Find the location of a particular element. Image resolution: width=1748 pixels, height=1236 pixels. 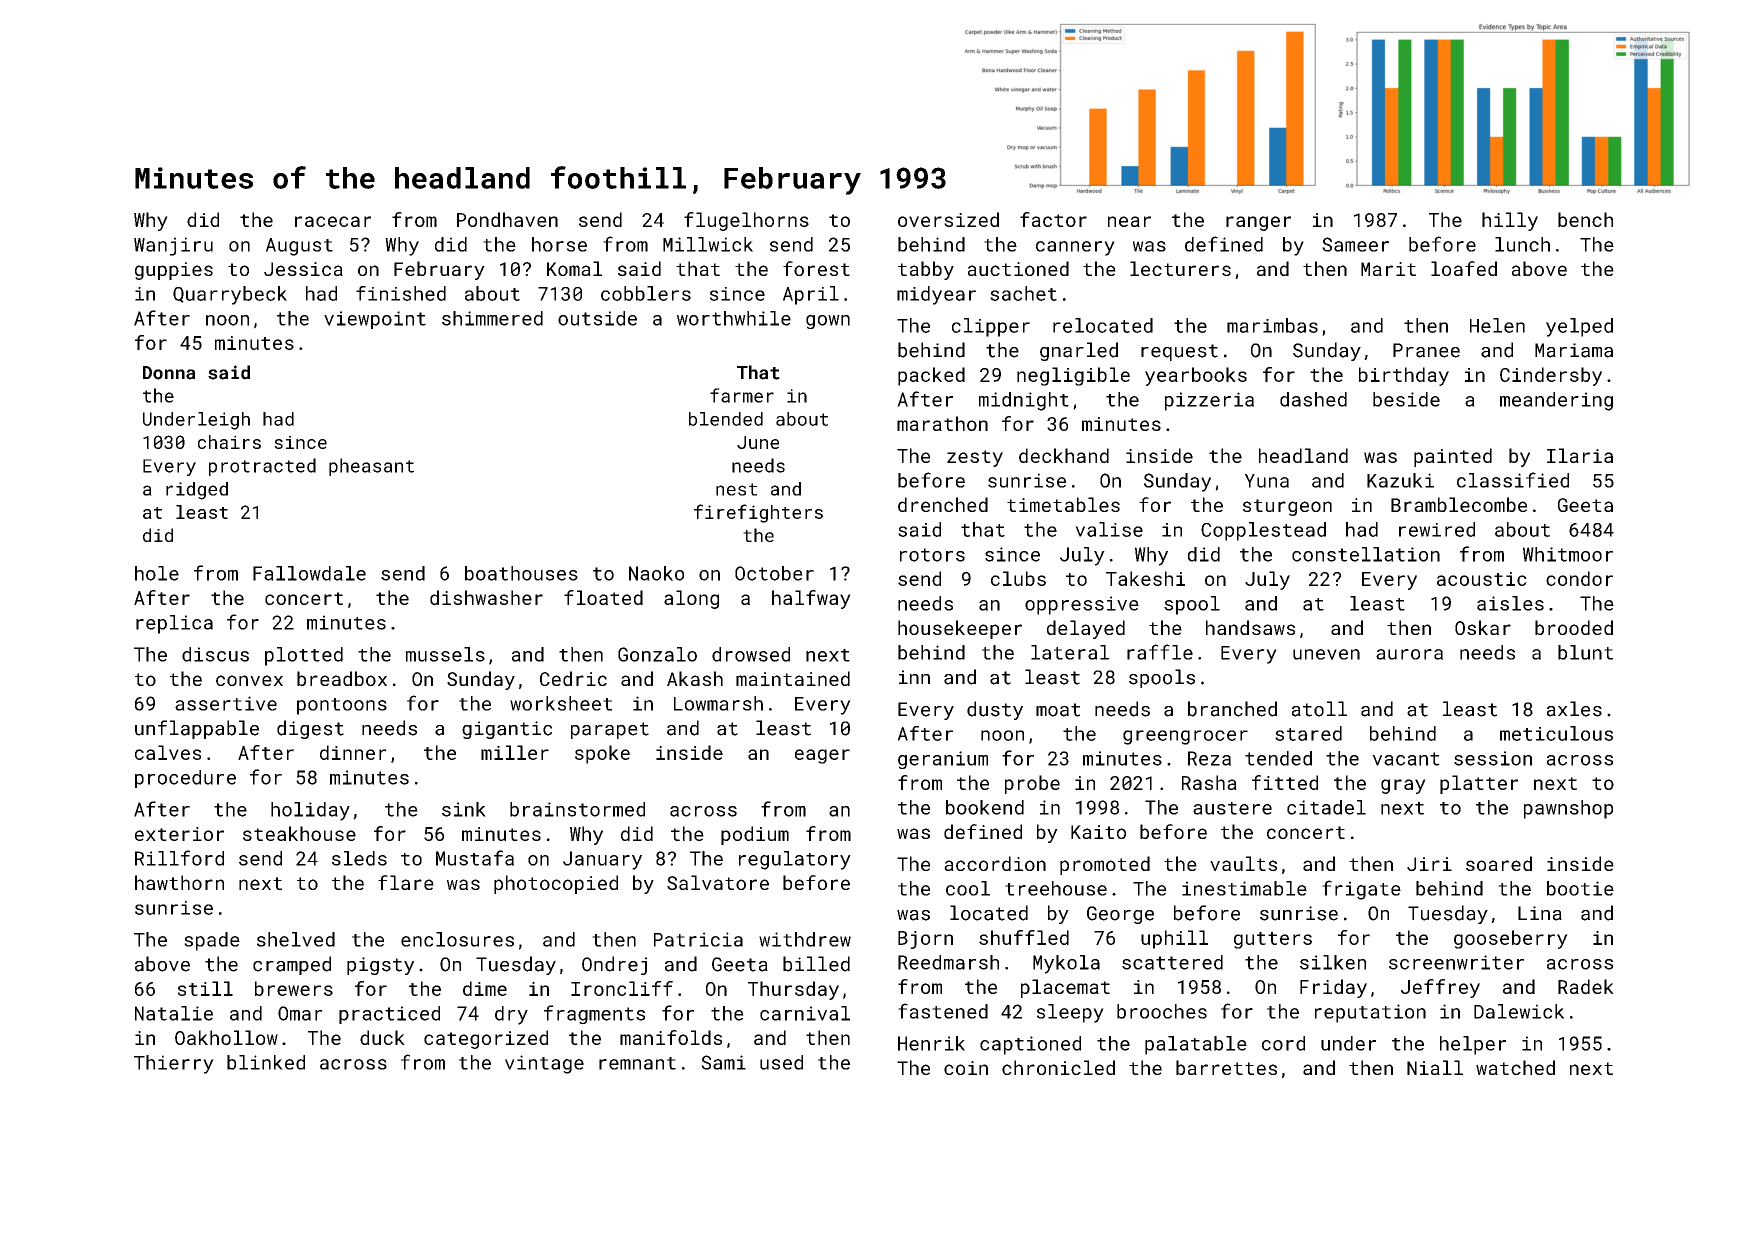

silken is located at coordinates (1333, 962).
